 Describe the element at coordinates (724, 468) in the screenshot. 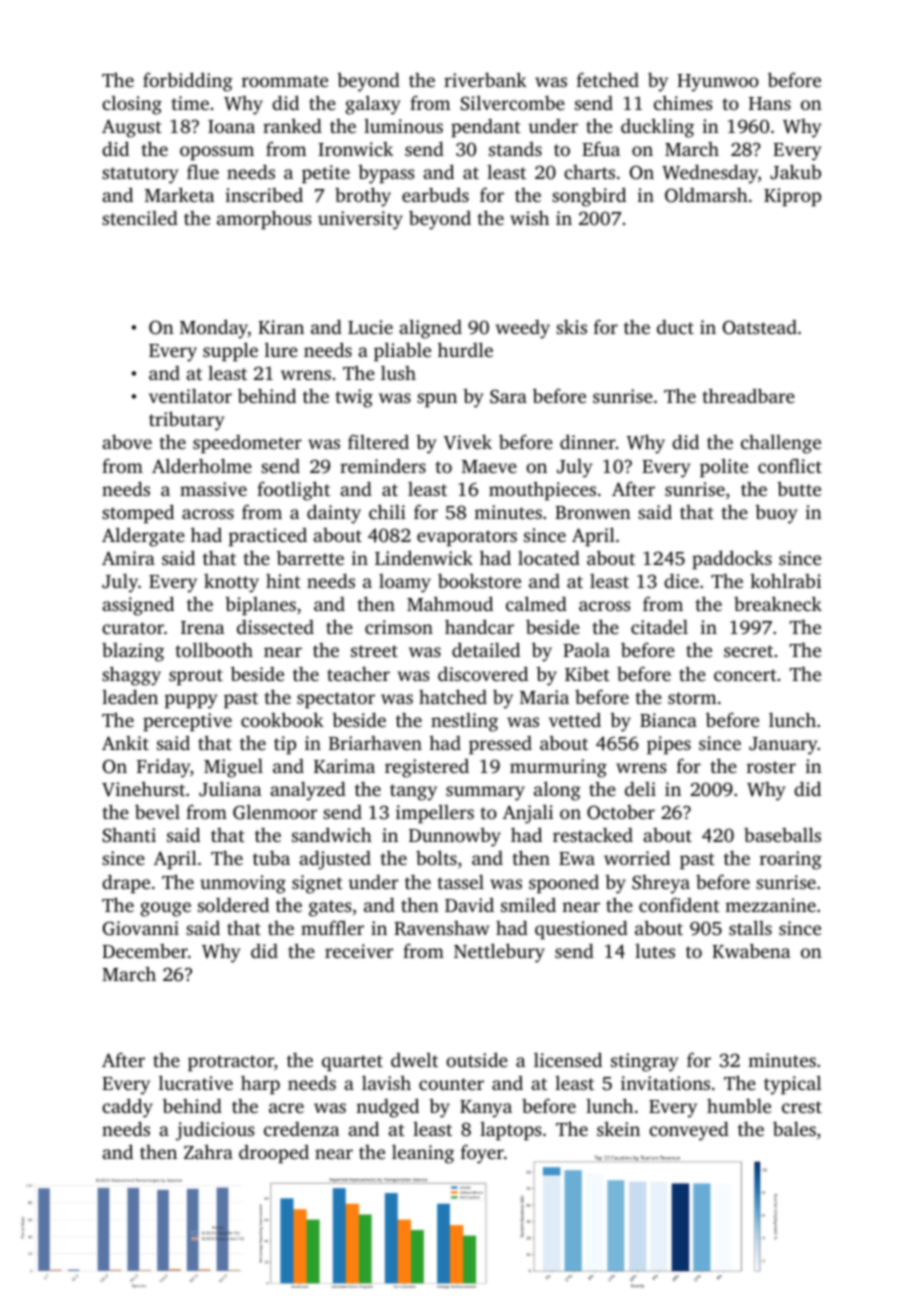

I see `polite` at that location.
